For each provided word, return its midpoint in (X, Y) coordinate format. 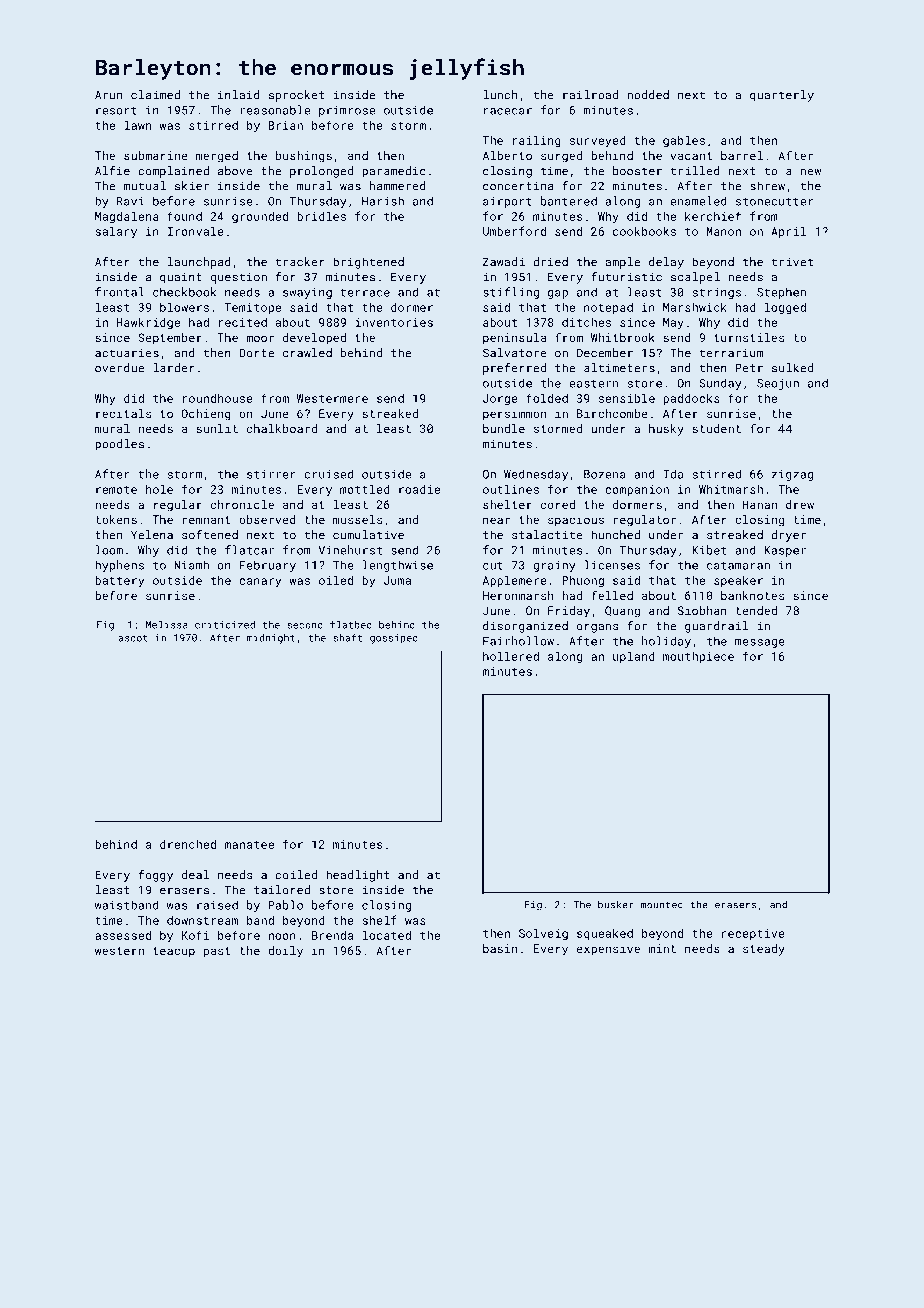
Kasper (785, 551)
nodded (648, 95)
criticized (225, 625)
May (673, 324)
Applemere (515, 581)
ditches (586, 322)
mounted (662, 905)
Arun (108, 95)
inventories (394, 322)
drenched (188, 844)
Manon (724, 231)
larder (174, 368)
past (217, 952)
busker (616, 904)
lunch (500, 95)
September (170, 339)
